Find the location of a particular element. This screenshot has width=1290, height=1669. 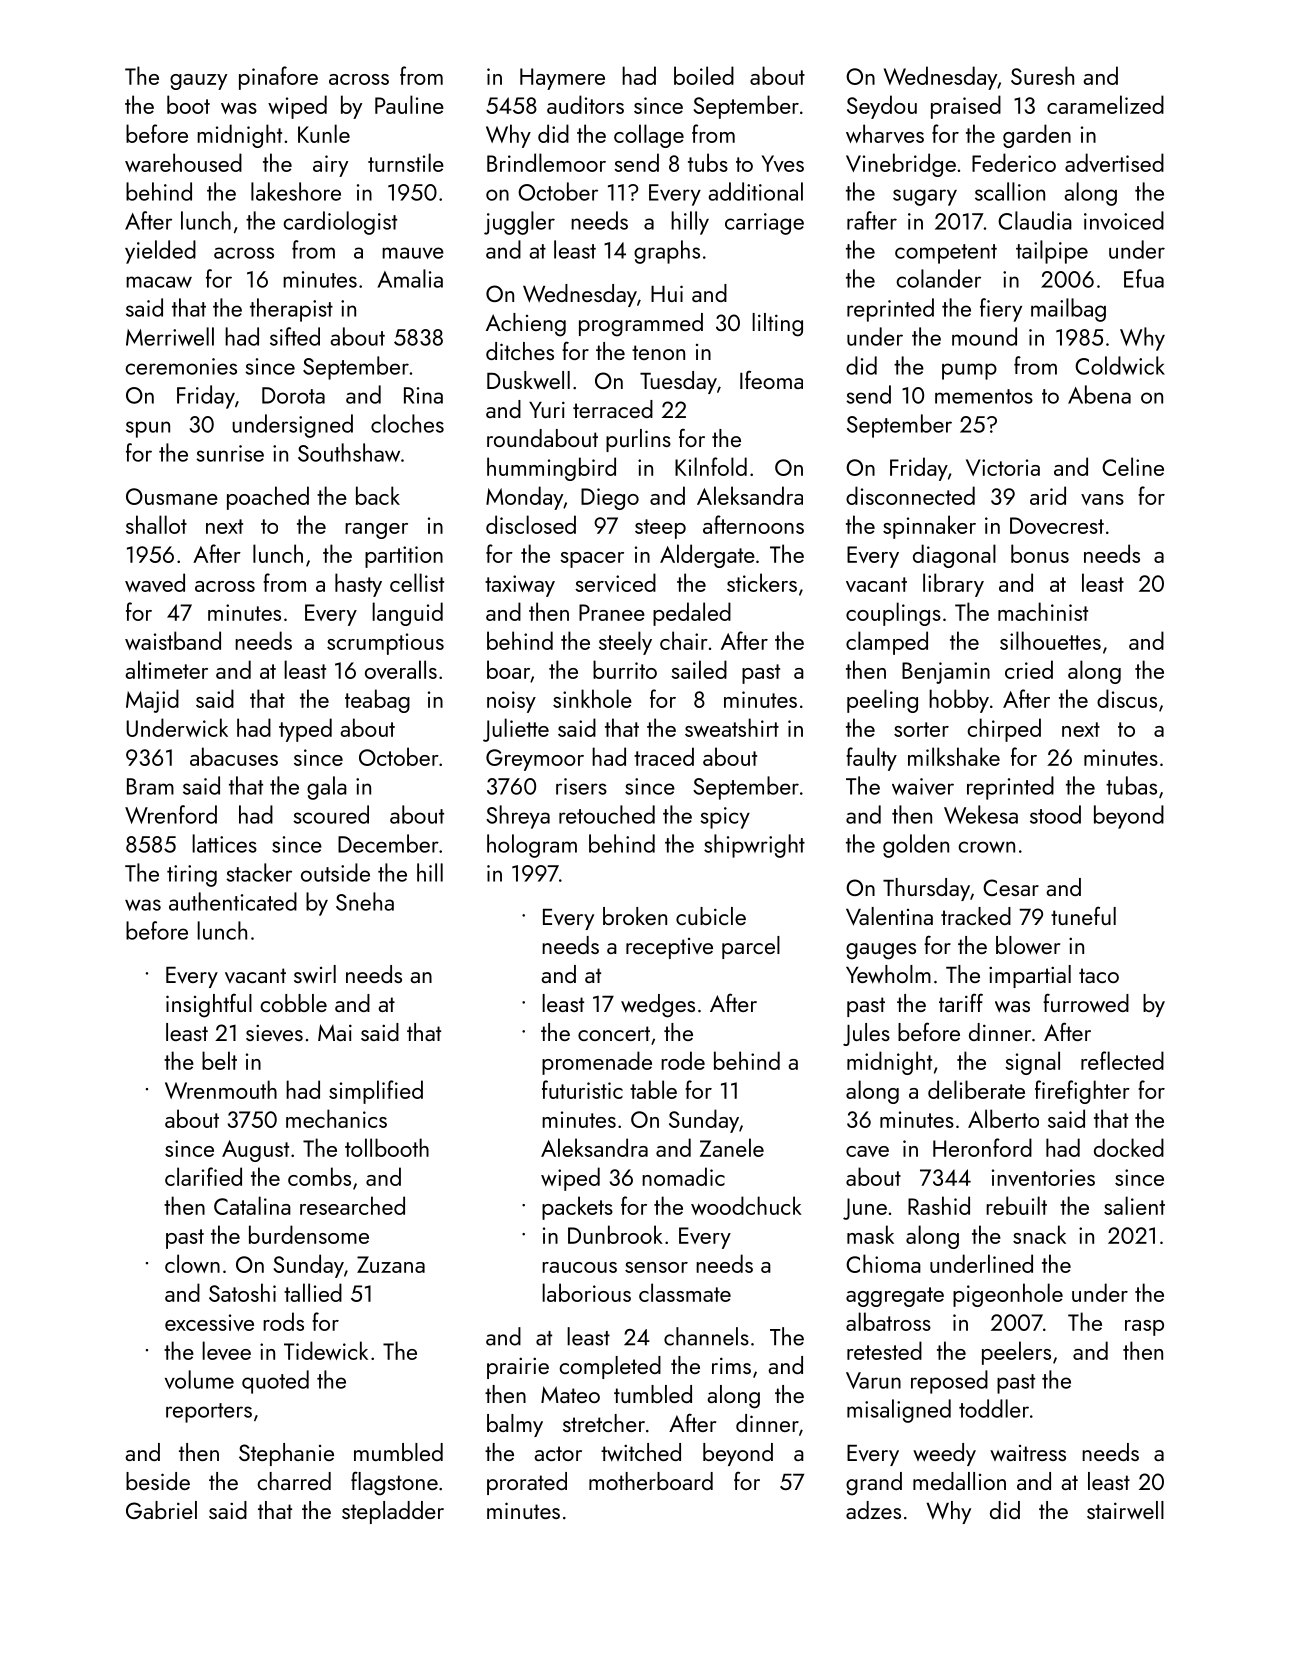

Gabriel is located at coordinates (161, 1510).
